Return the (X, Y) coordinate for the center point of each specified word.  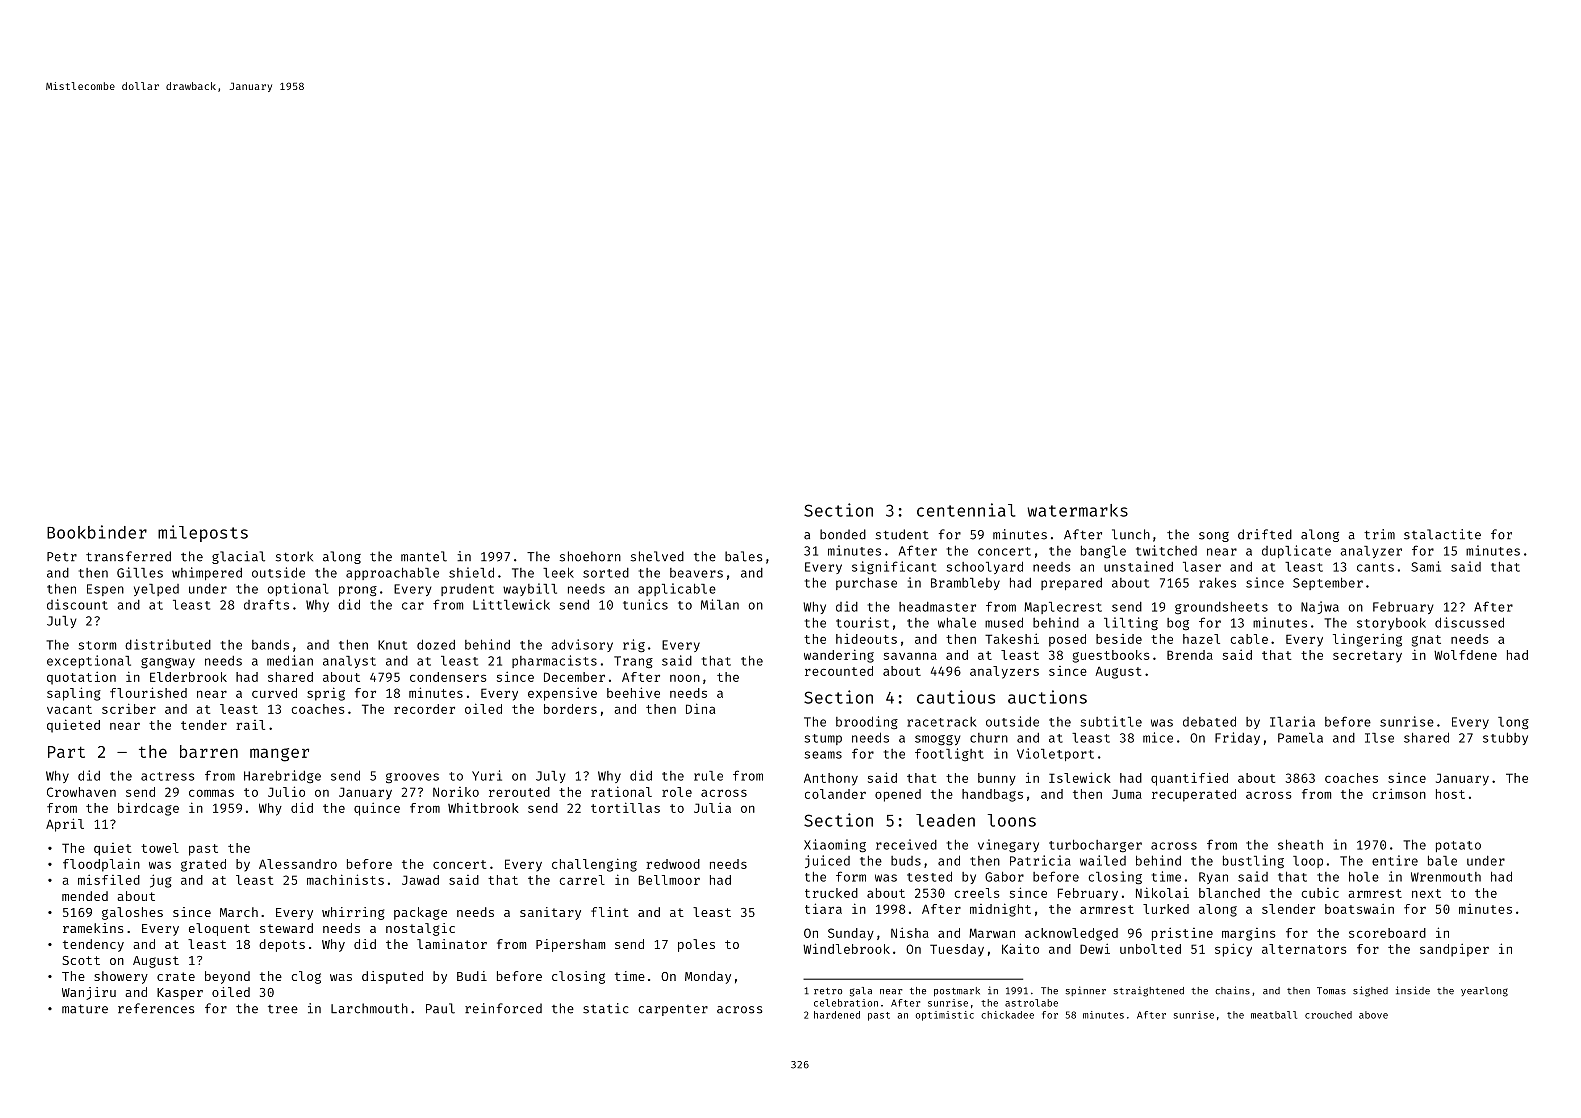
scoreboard (1387, 933)
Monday (708, 977)
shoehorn (590, 556)
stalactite (1442, 534)
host (1450, 794)
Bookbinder (97, 532)
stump (823, 739)
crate (176, 976)
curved (274, 693)
